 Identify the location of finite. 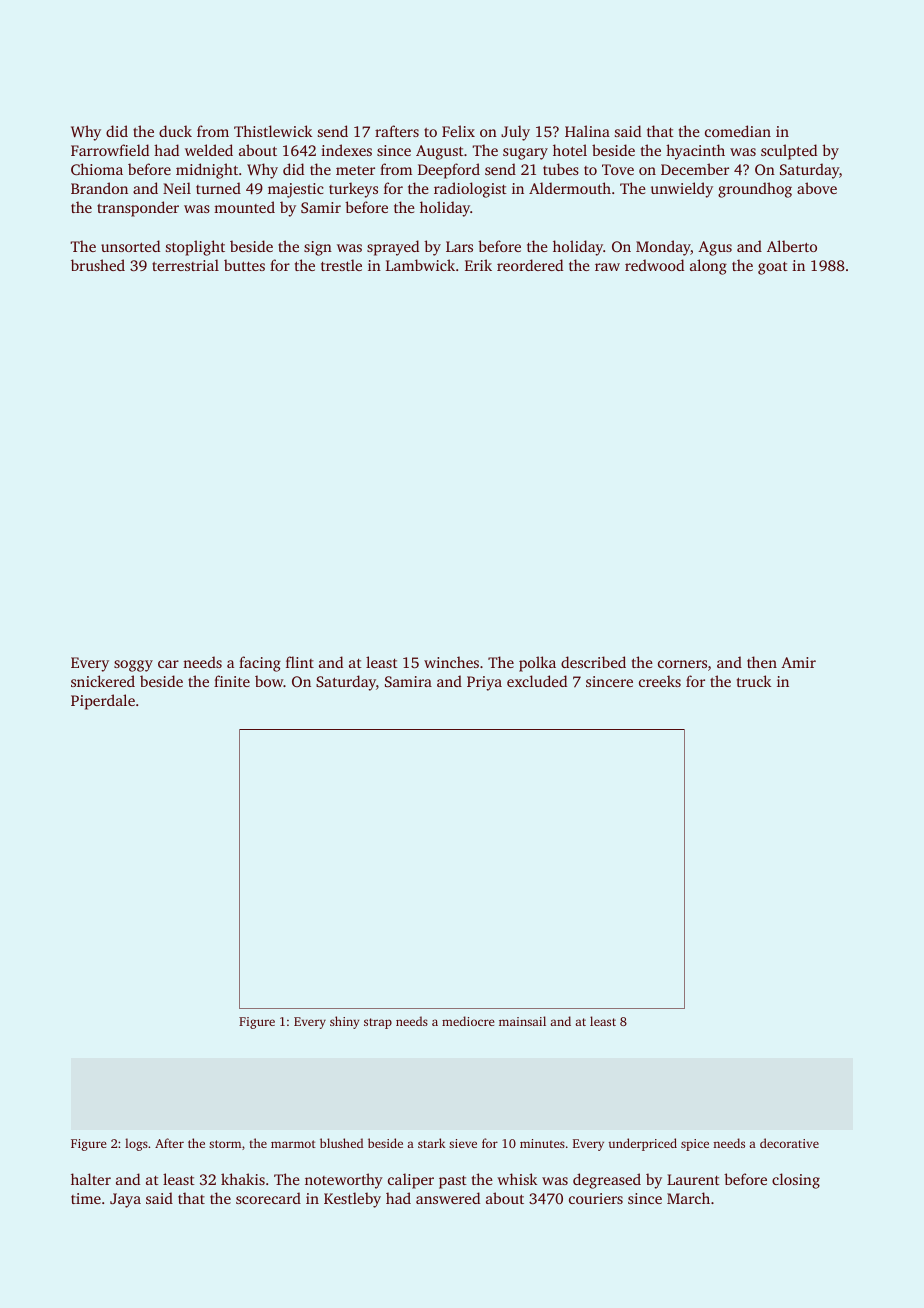
(232, 681).
